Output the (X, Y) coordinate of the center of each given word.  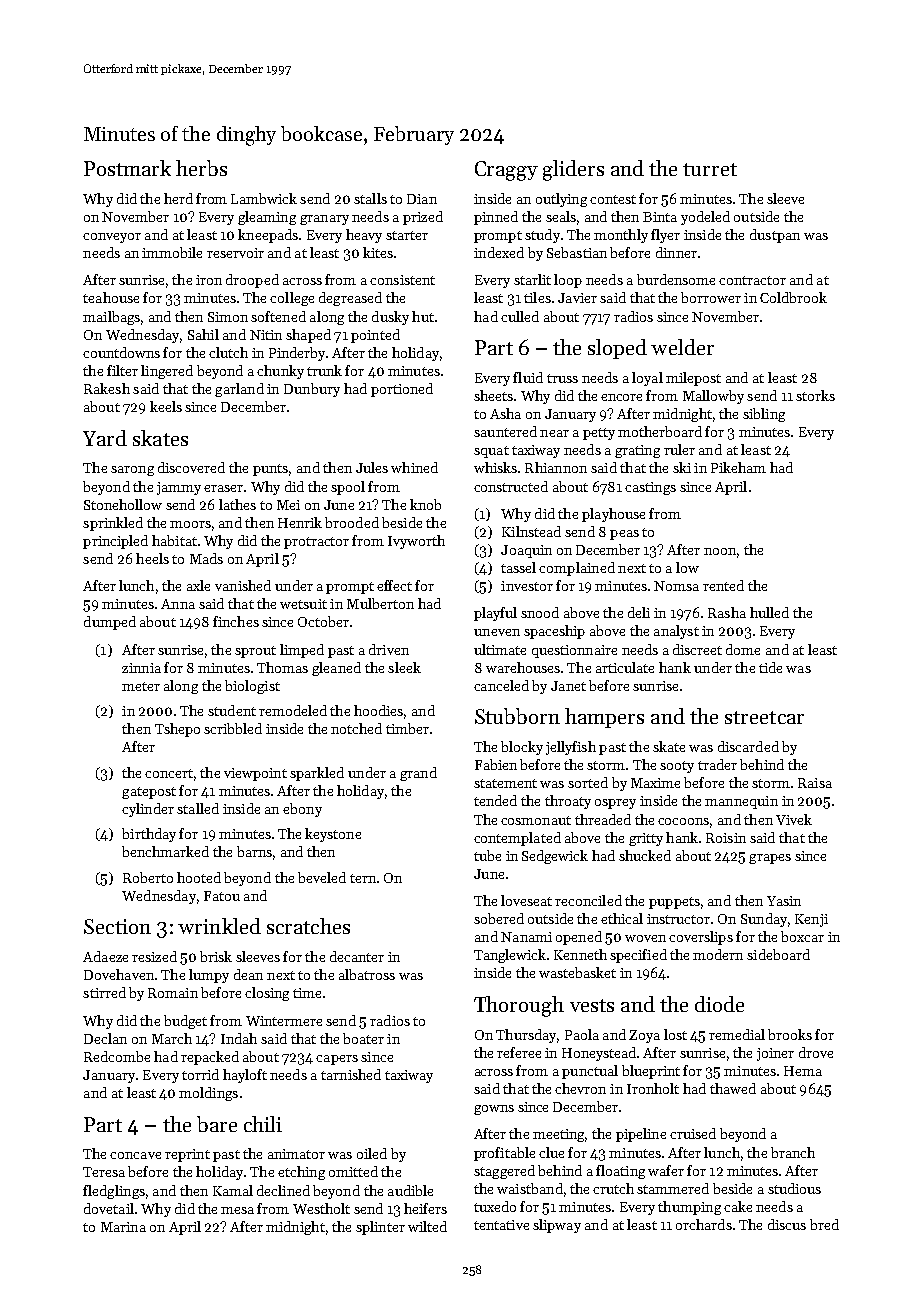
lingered (167, 372)
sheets (493, 395)
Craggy (506, 171)
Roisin (726, 838)
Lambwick (264, 198)
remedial (737, 1034)
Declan (105, 1038)
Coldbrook (793, 297)
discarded (748, 746)
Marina (123, 1227)
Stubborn (517, 716)
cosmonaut (536, 820)
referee (519, 1052)
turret (710, 169)
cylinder (148, 810)
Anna (178, 604)
